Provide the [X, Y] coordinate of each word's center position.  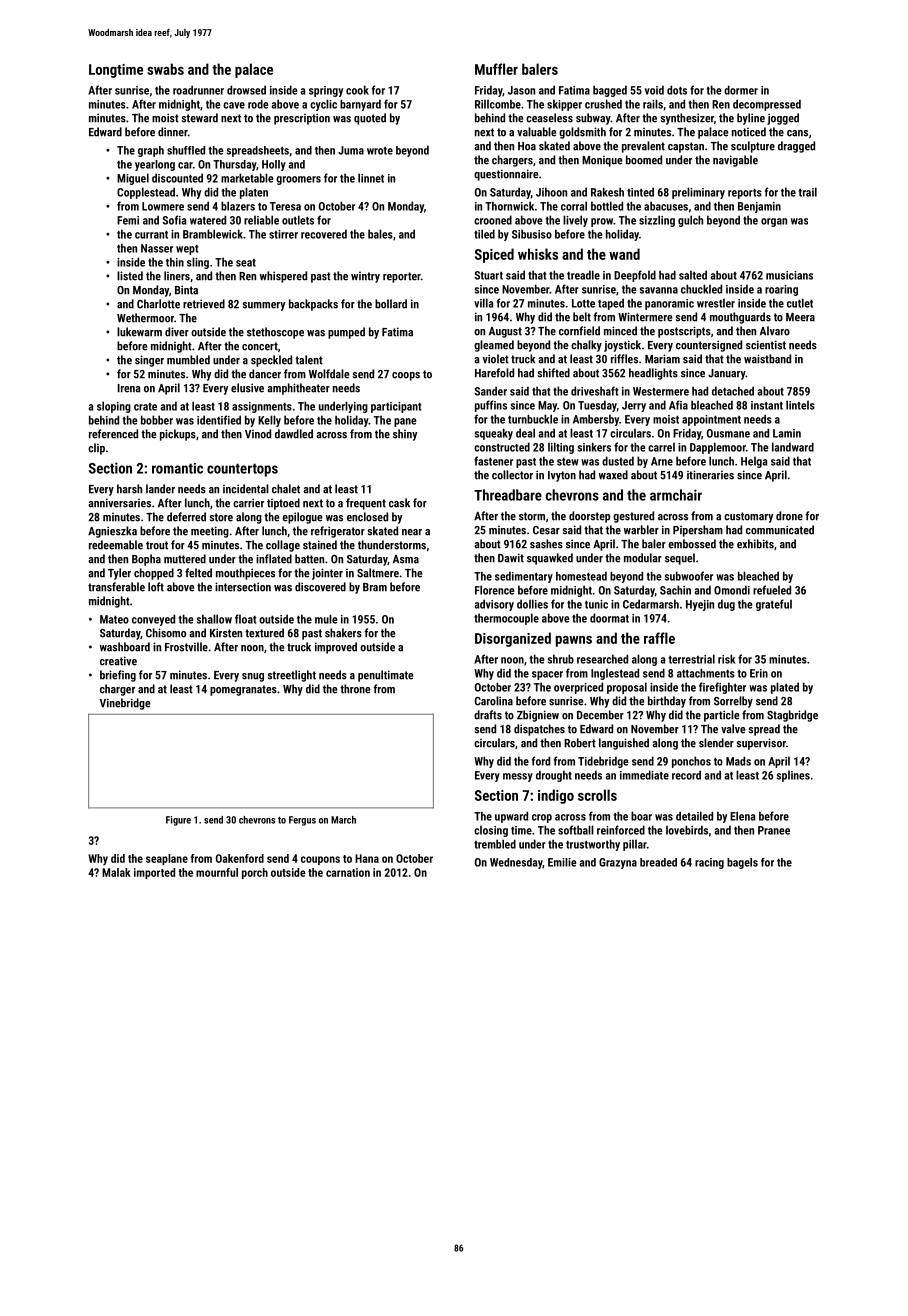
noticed [749, 132]
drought [554, 776]
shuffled [186, 150]
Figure [178, 821]
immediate [644, 775]
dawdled [294, 434]
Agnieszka [112, 532]
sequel [680, 559]
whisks [538, 254]
